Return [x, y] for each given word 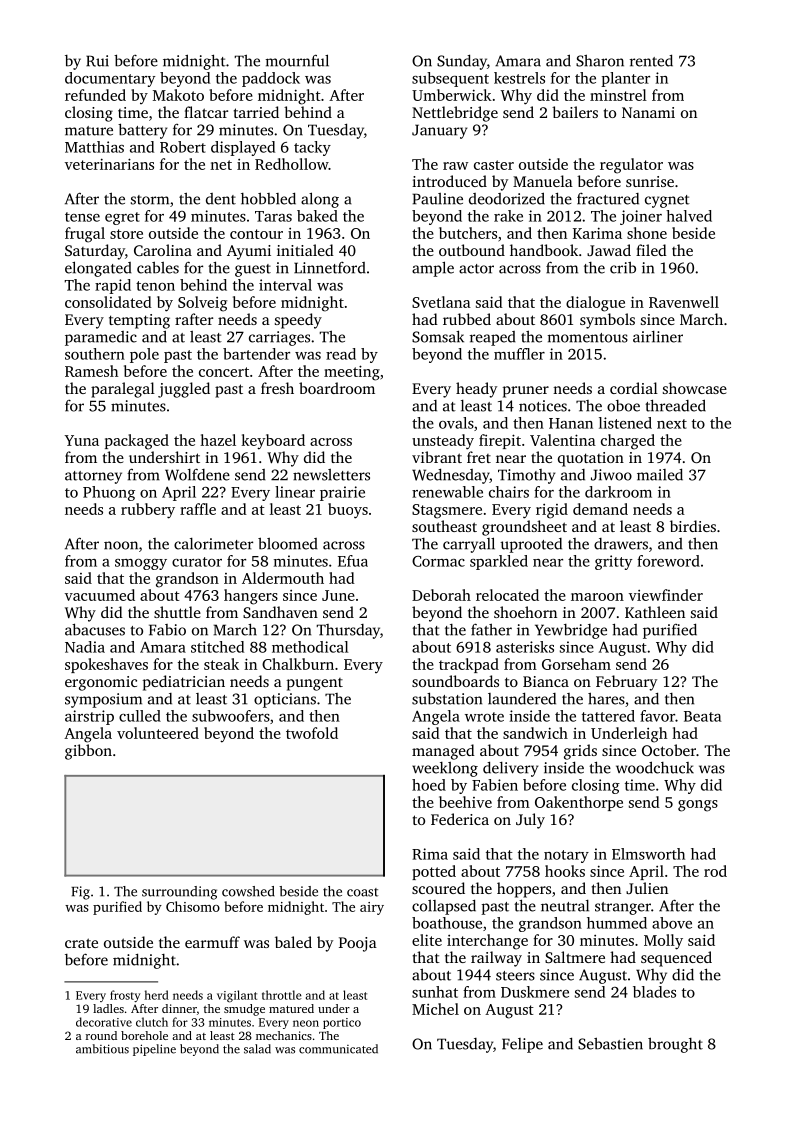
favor [657, 716]
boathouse [447, 923]
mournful [297, 60]
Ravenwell [684, 302]
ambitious [102, 1049]
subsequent [450, 79]
